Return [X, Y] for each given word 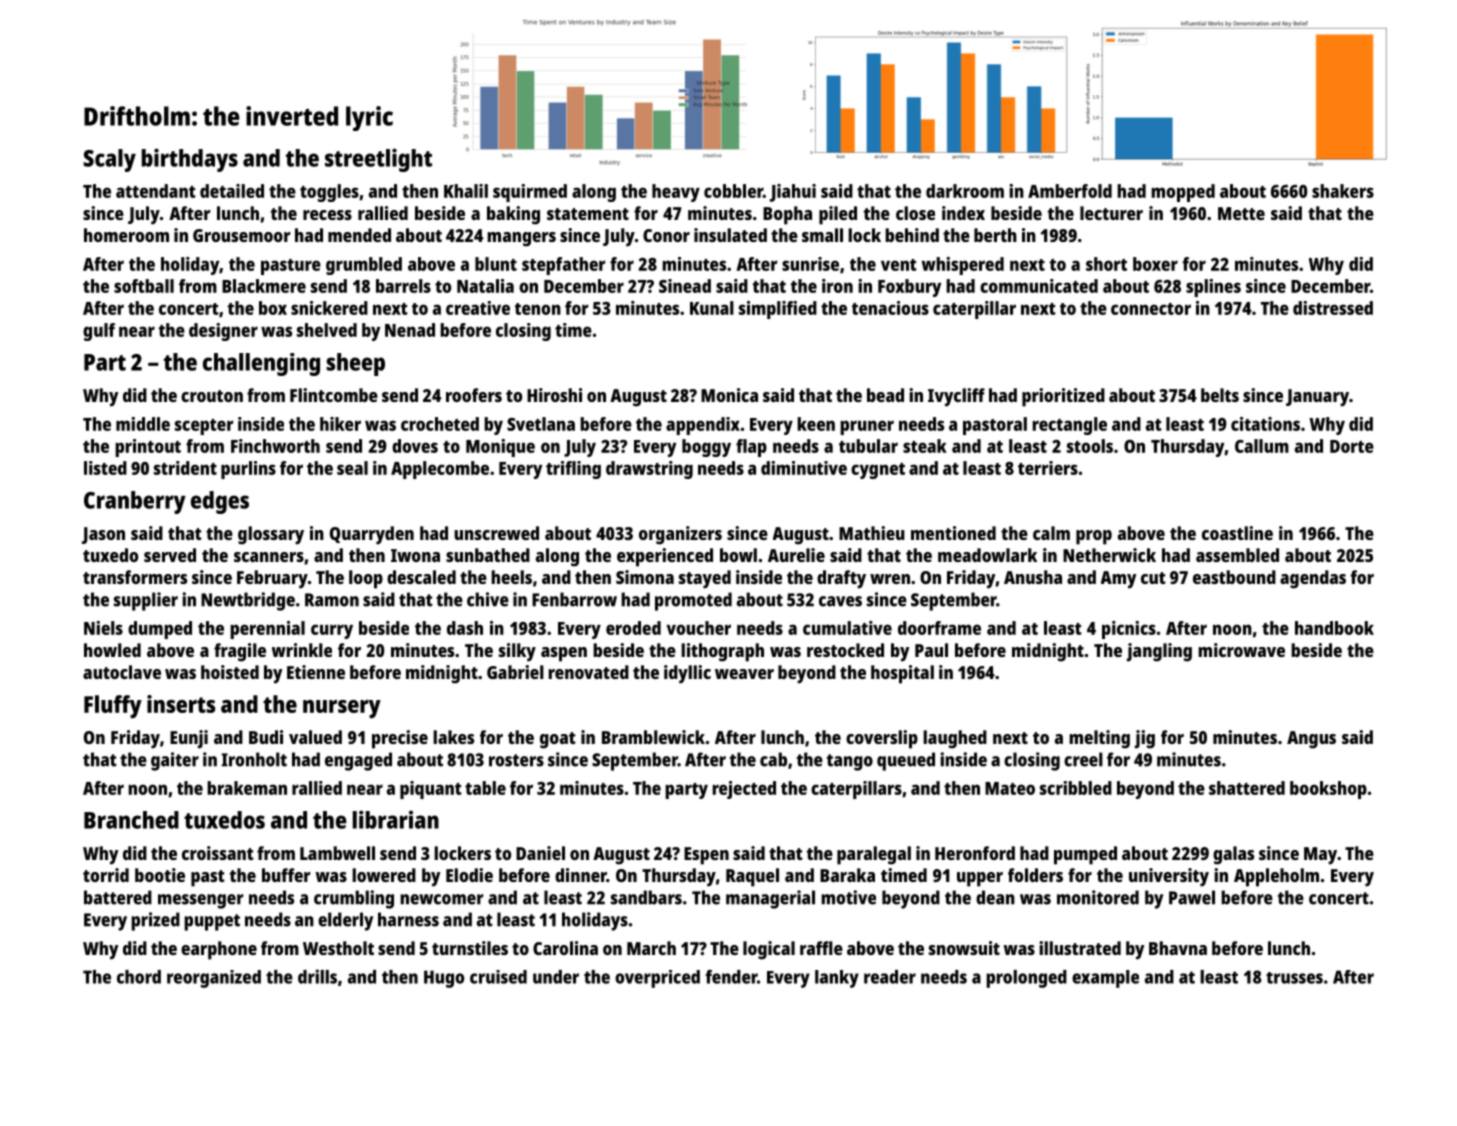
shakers [1343, 191]
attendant [156, 191]
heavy [676, 193]
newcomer [441, 899]
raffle [821, 948]
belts [1220, 395]
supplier [146, 601]
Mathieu [872, 533]
